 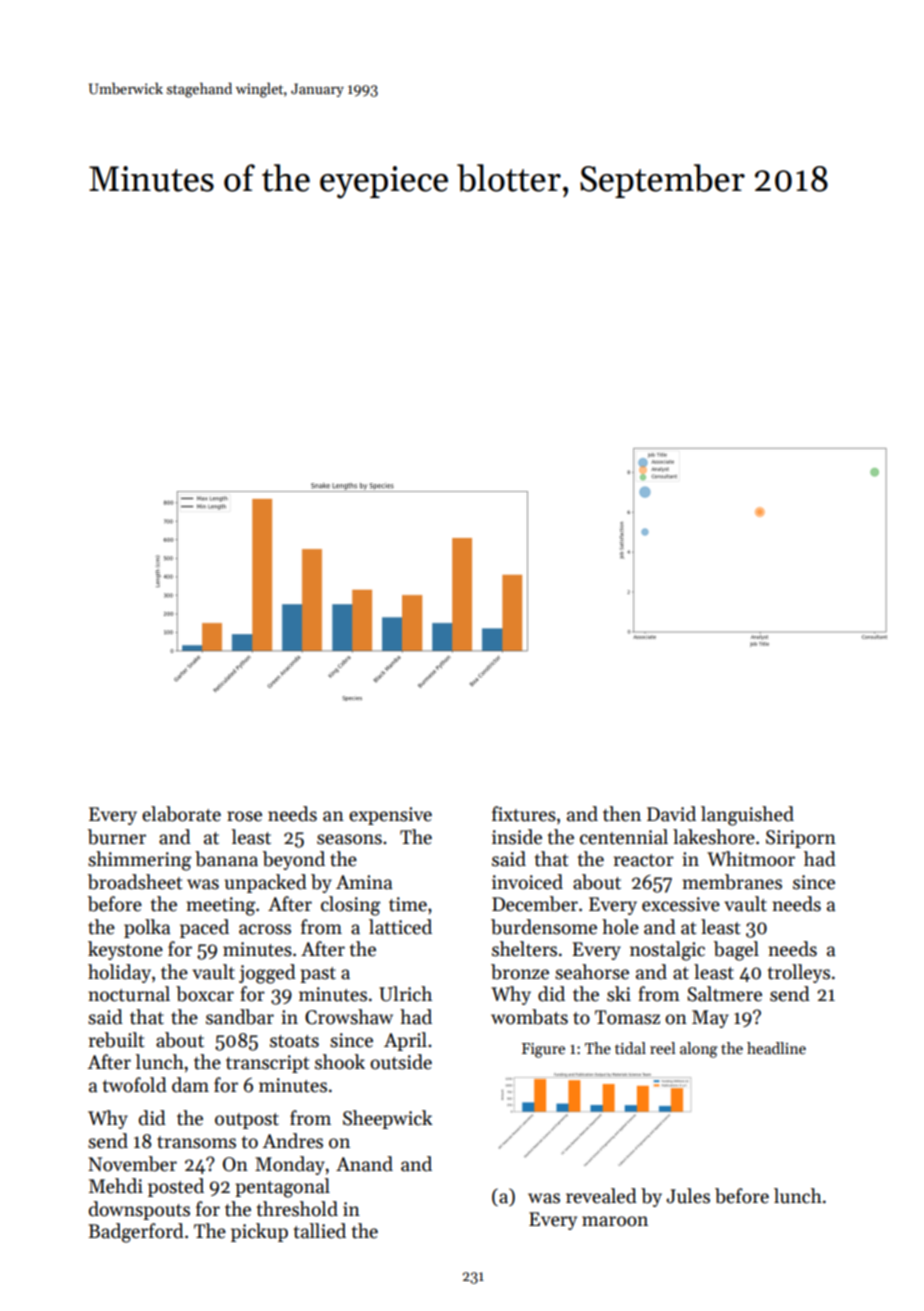 What do you see at coordinates (699, 1050) in the screenshot?
I see `along` at bounding box center [699, 1050].
